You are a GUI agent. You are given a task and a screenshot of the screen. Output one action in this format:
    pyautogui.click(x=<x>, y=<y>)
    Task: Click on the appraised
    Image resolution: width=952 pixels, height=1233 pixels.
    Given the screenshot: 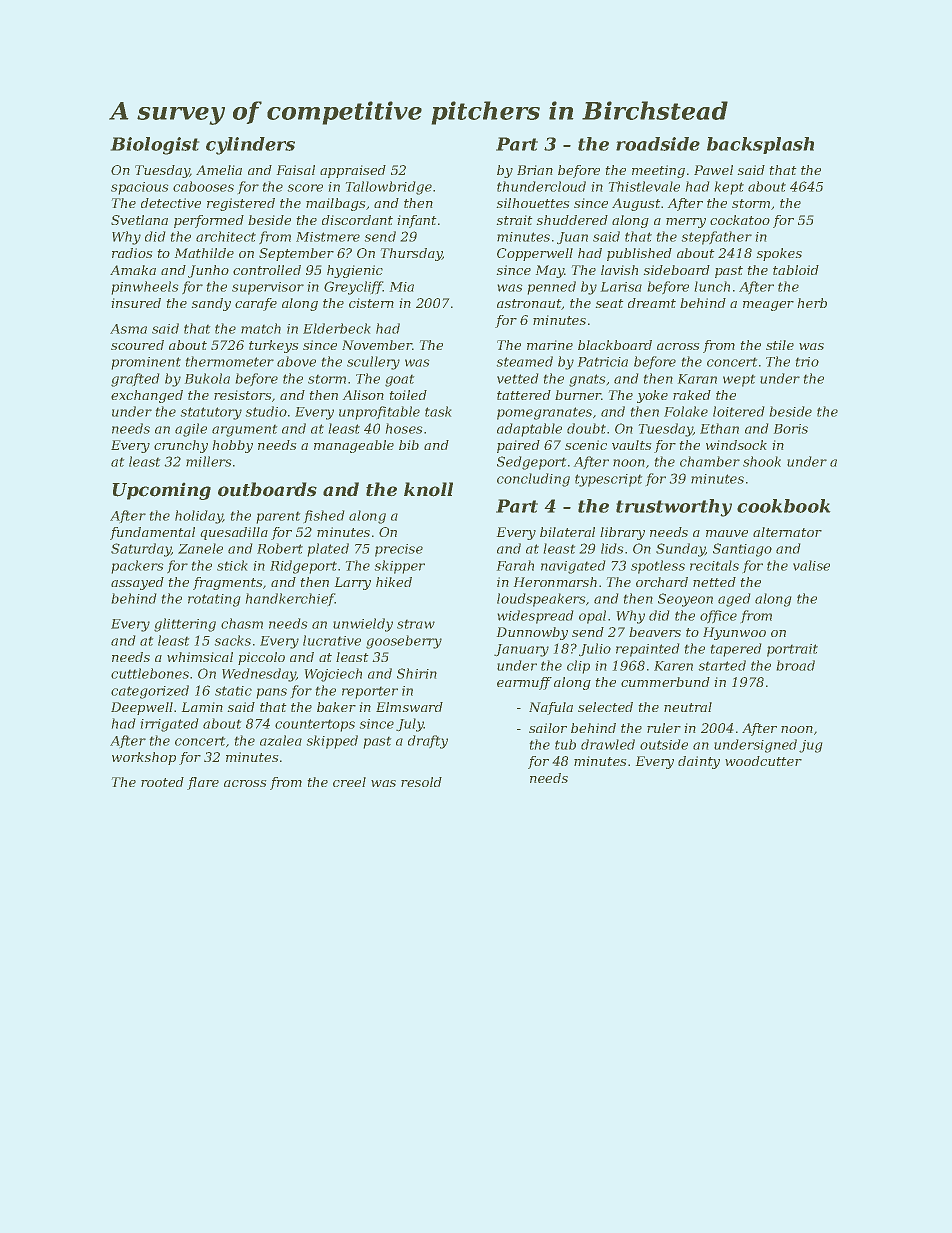 What is the action you would take?
    pyautogui.click(x=353, y=171)
